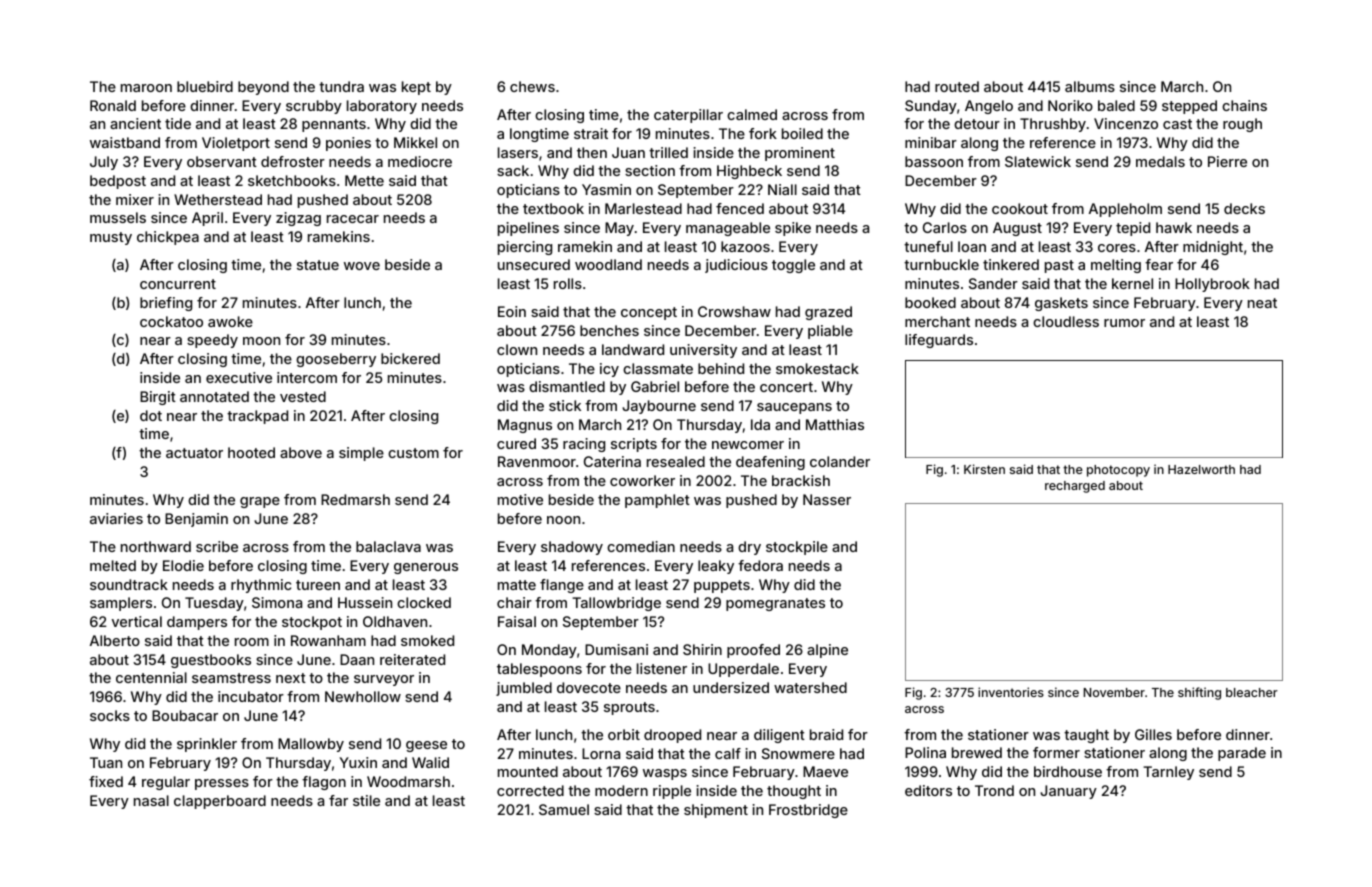 This screenshot has width=1372, height=887. I want to click on socks, so click(110, 715).
